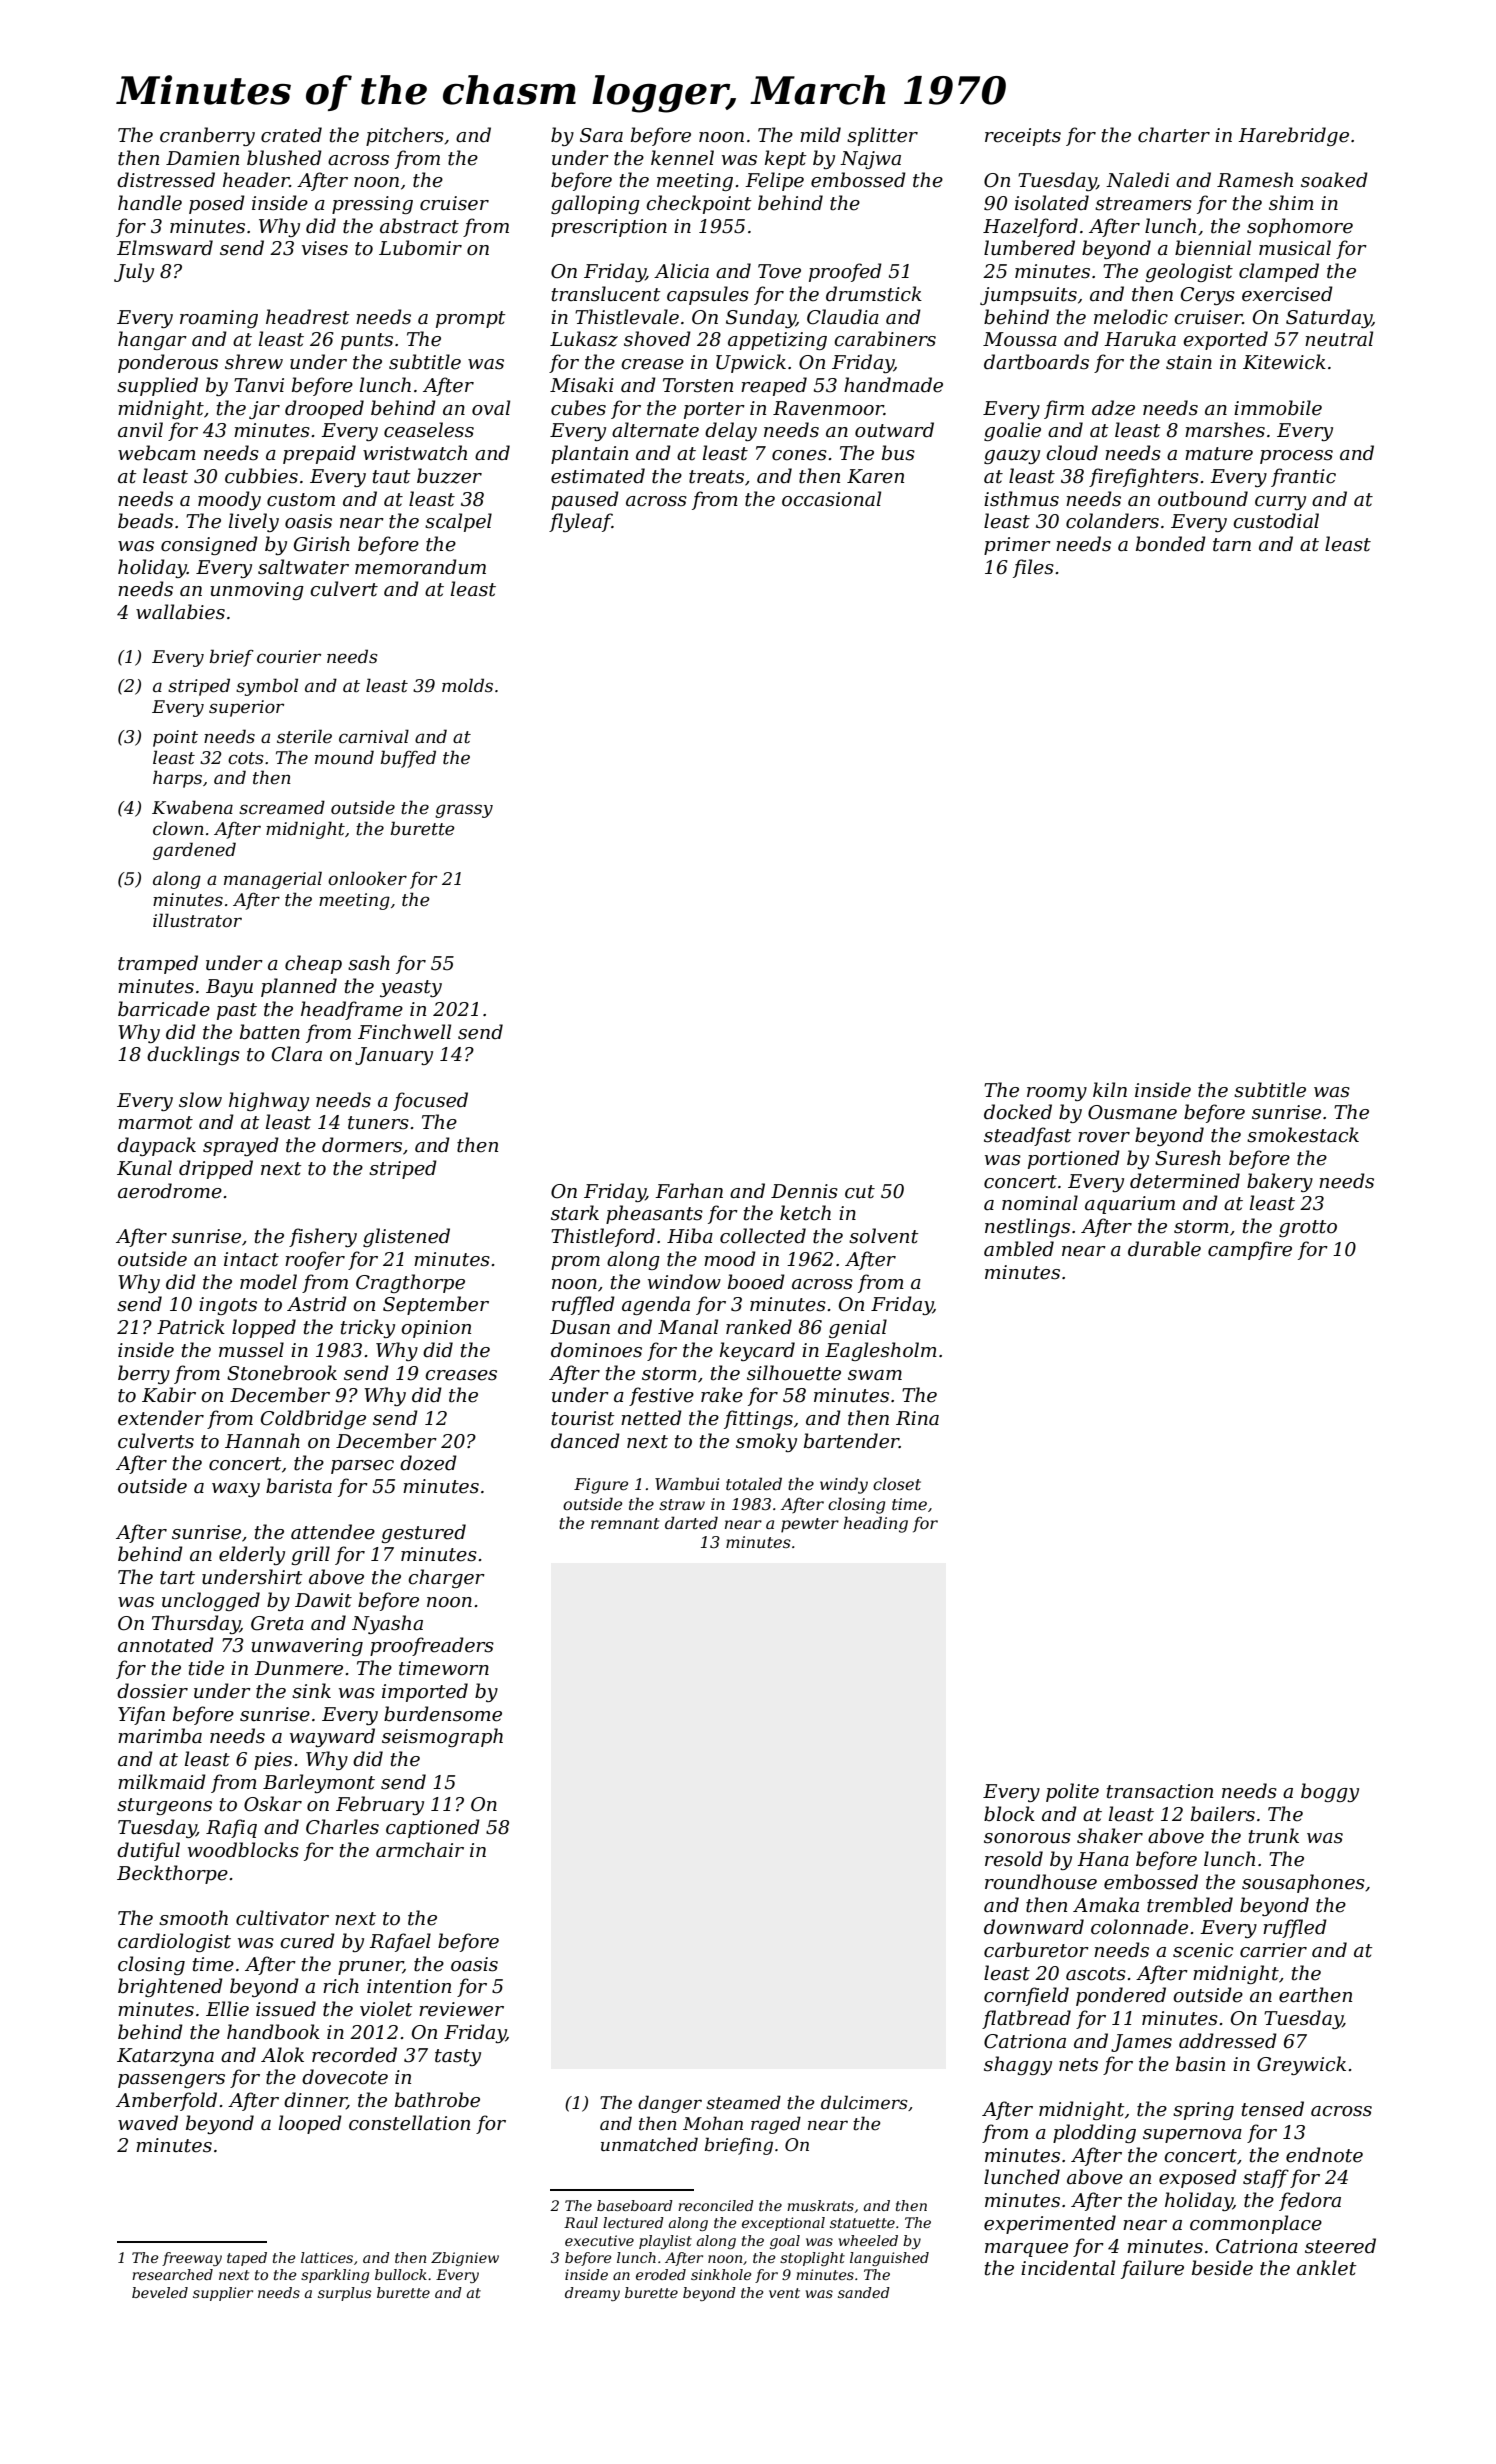 The height and width of the screenshot is (2464, 1496). What do you see at coordinates (1293, 136) in the screenshot?
I see `Harebridge` at bounding box center [1293, 136].
